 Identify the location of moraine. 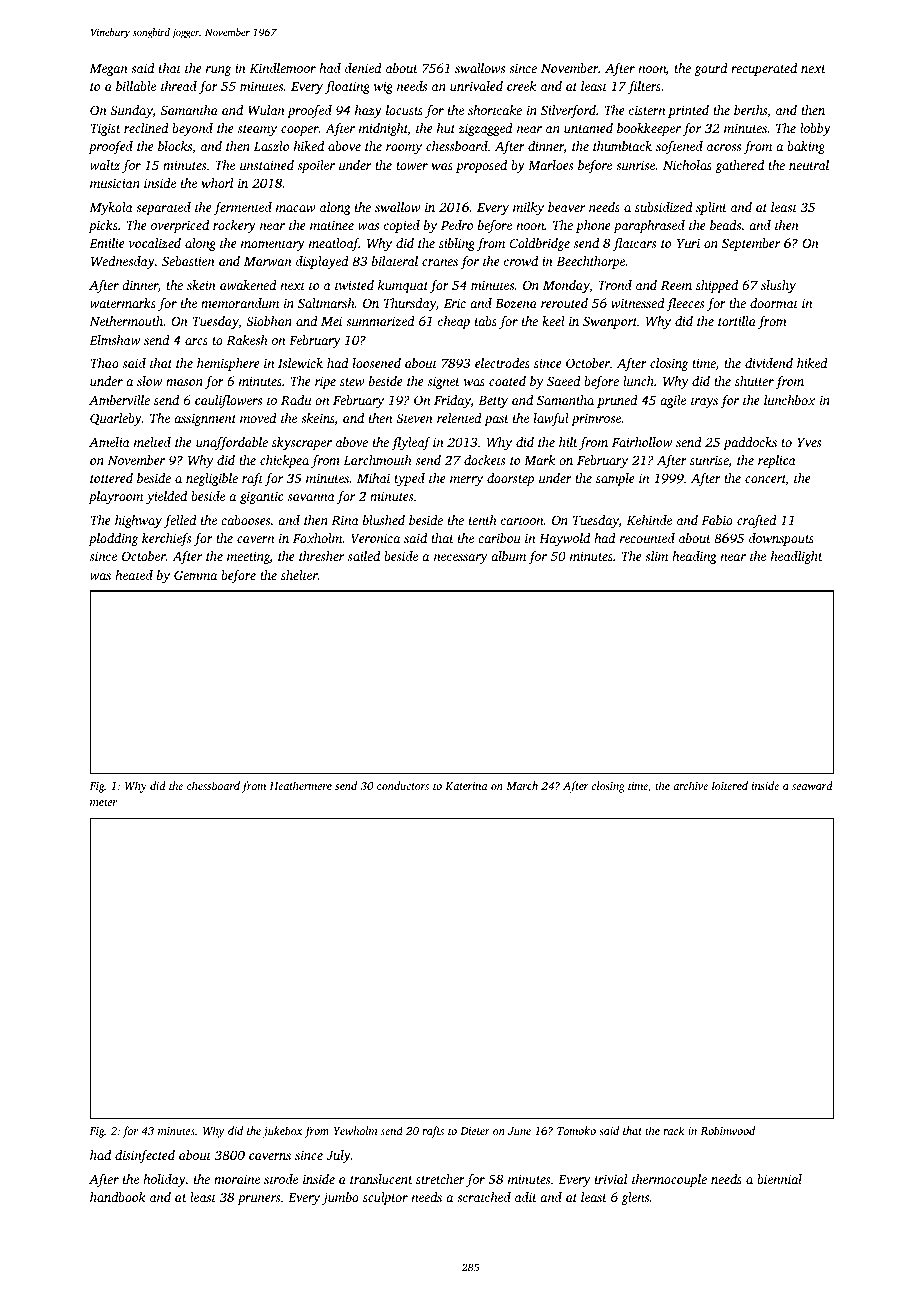
(237, 1179).
